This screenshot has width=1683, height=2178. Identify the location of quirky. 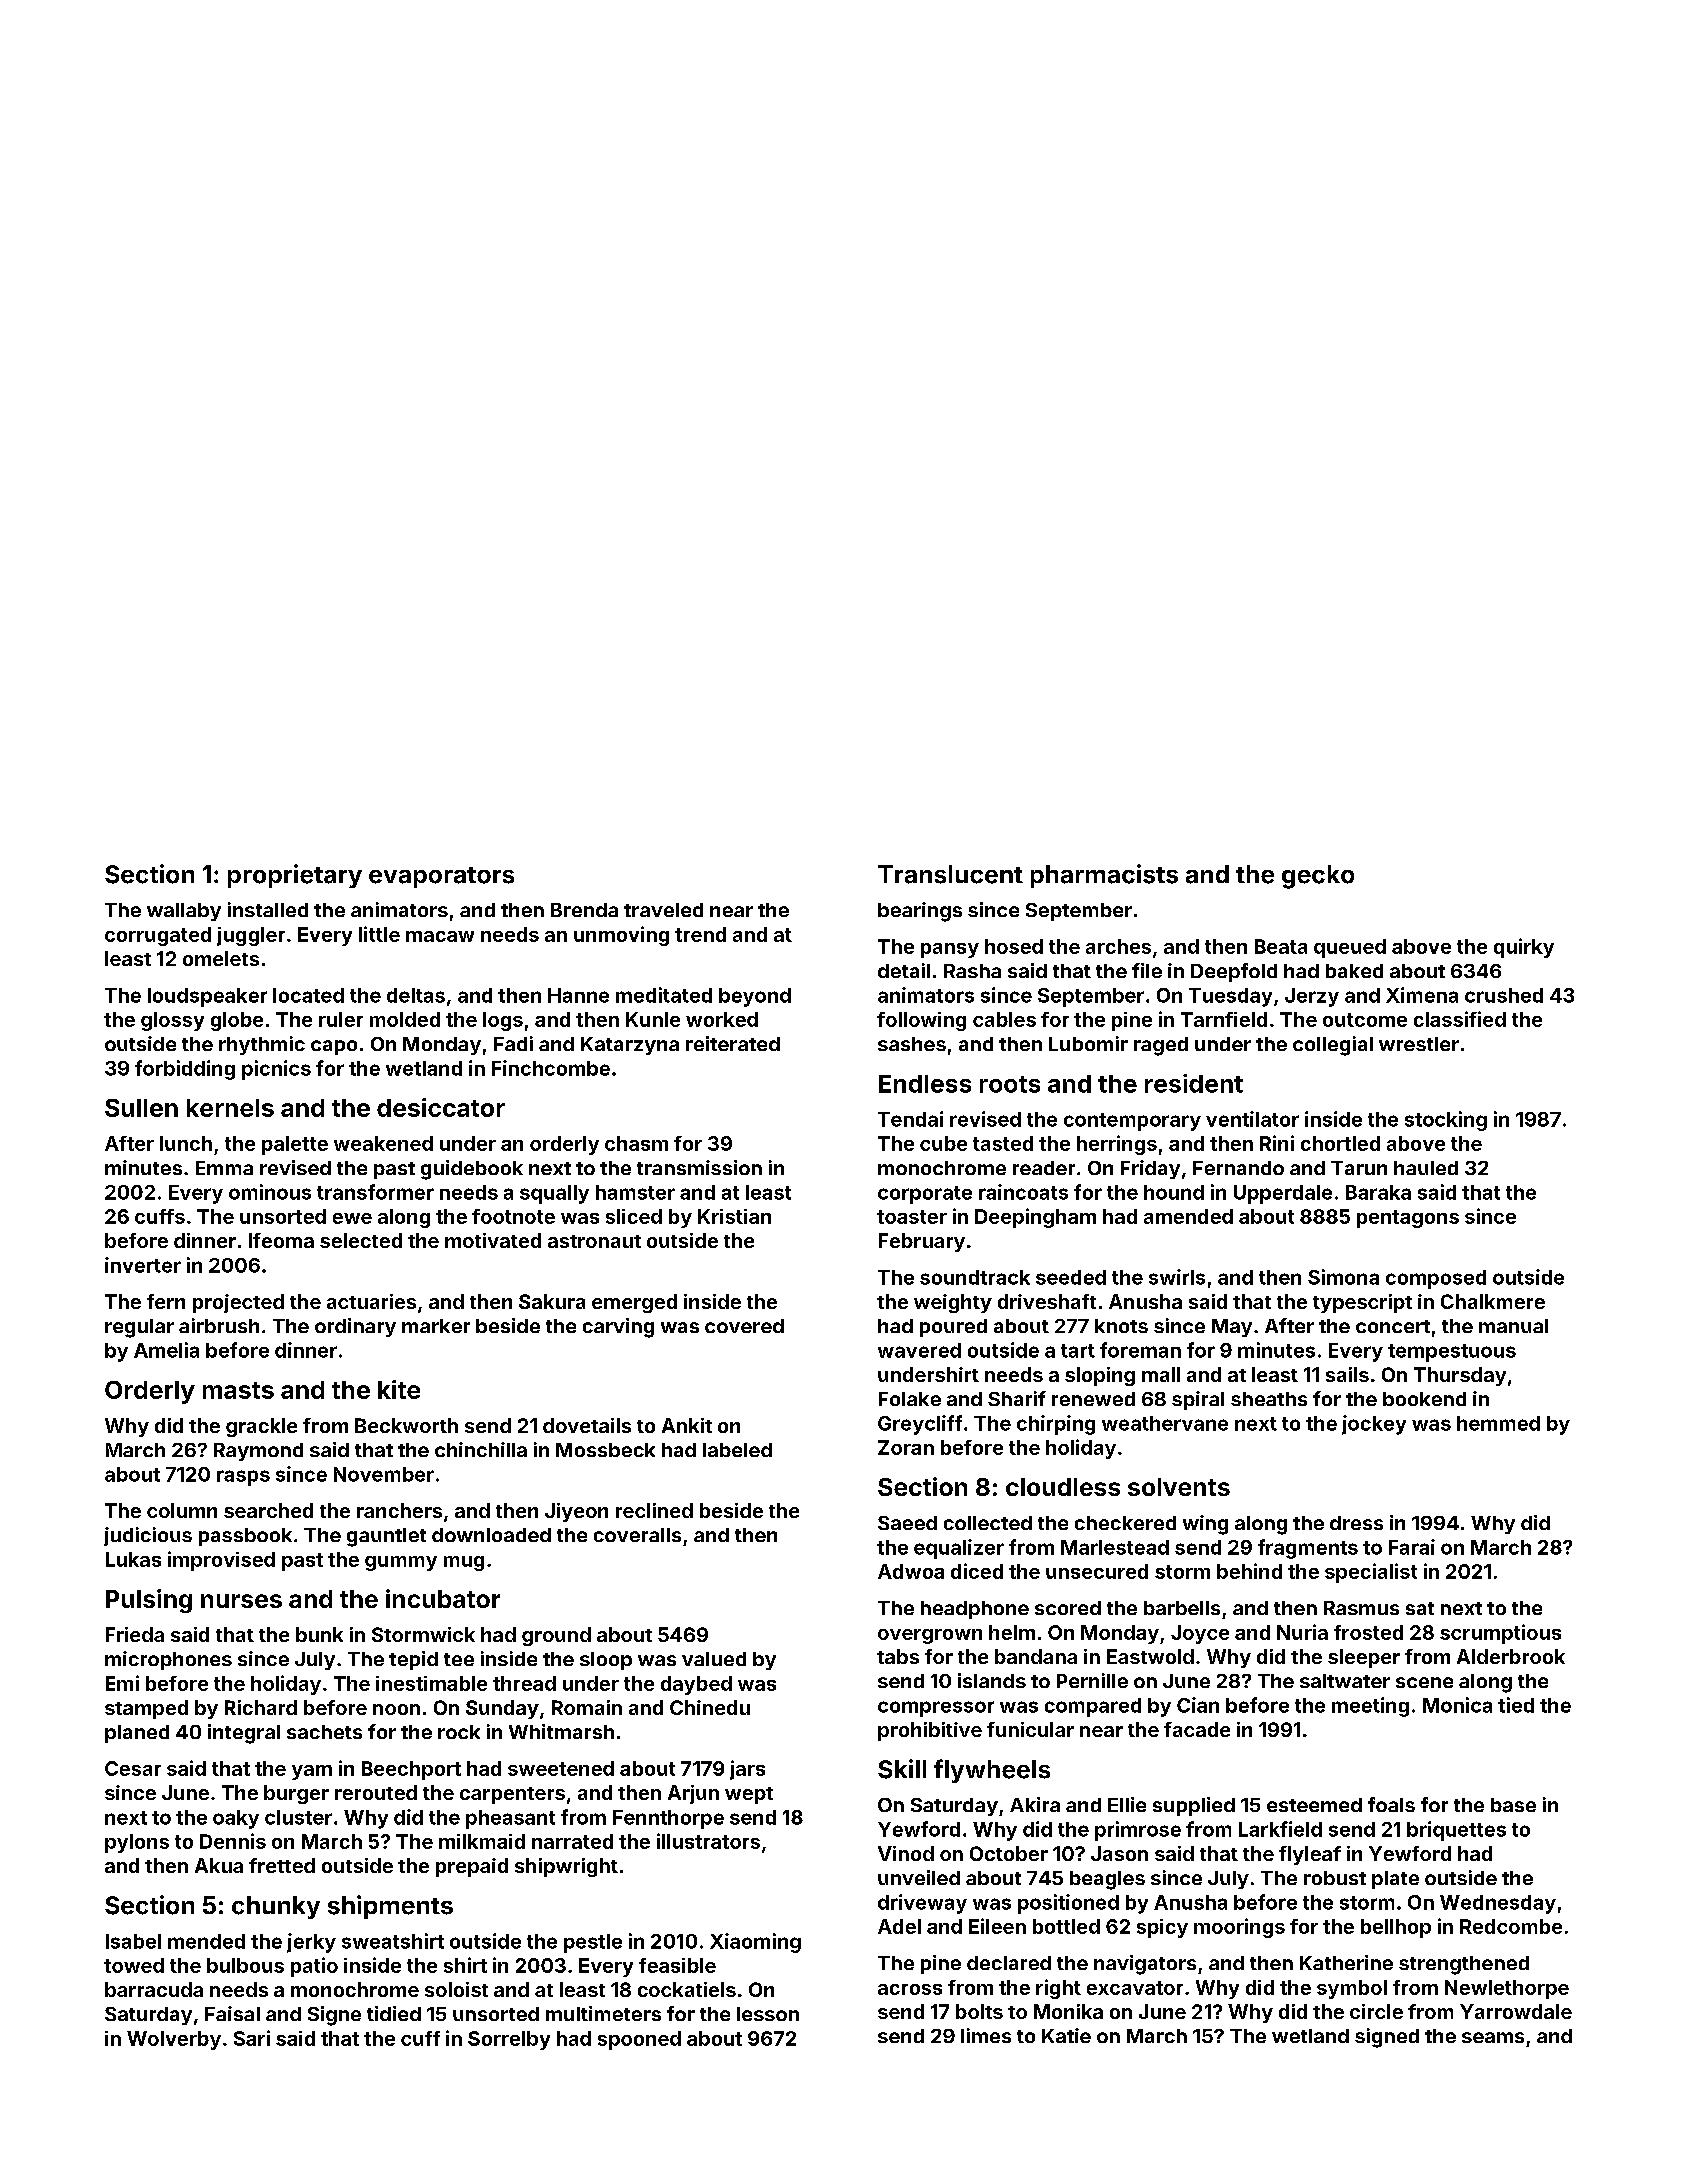
(1524, 948).
